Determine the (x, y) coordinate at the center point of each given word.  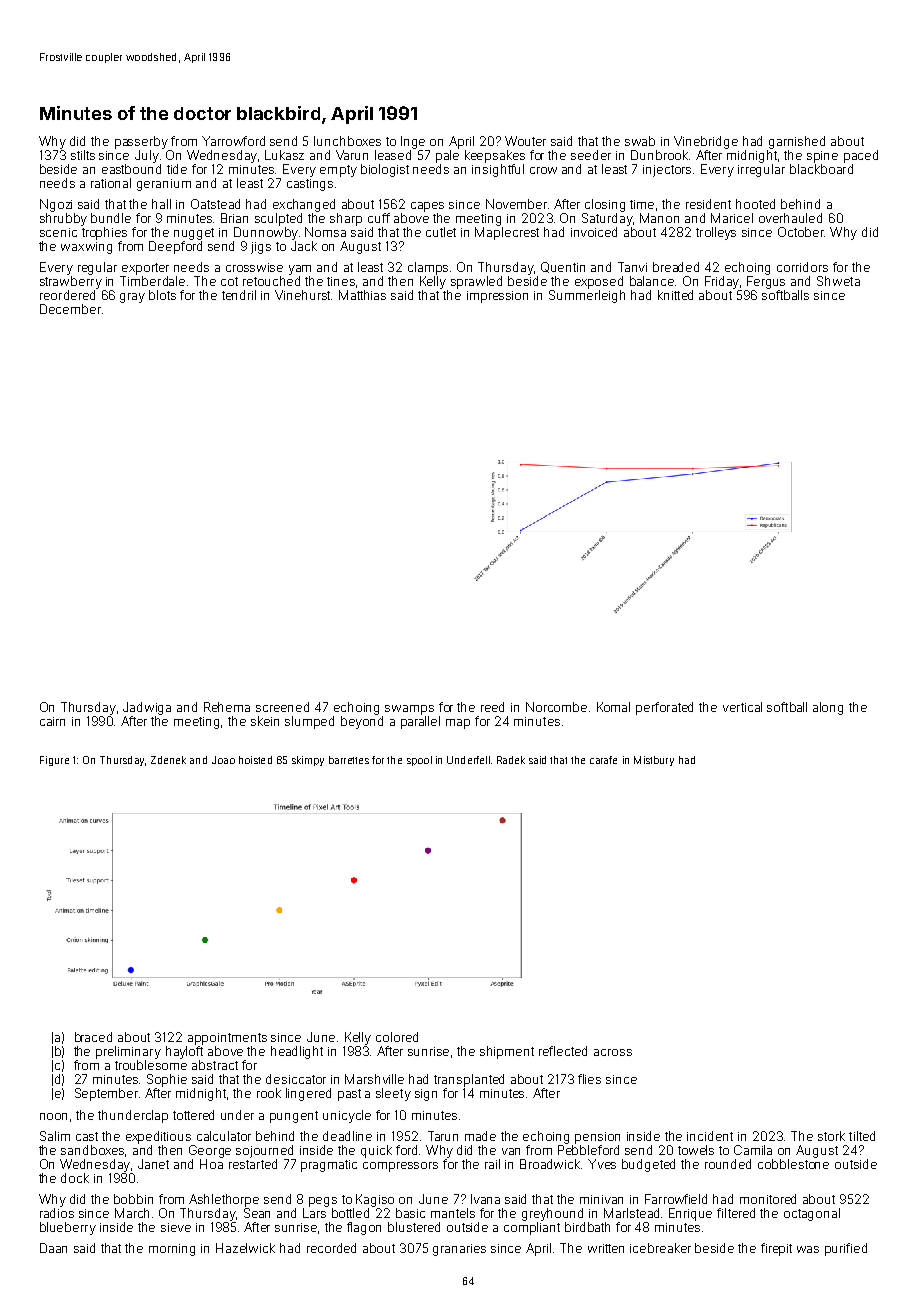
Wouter (525, 141)
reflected (563, 1051)
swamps (409, 710)
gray (132, 298)
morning (172, 1250)
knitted (675, 295)
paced (861, 156)
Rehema (227, 707)
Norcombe (556, 707)
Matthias (362, 295)
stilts (83, 155)
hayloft (184, 1052)
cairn (52, 721)
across (613, 1052)
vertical (742, 707)
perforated (664, 708)
